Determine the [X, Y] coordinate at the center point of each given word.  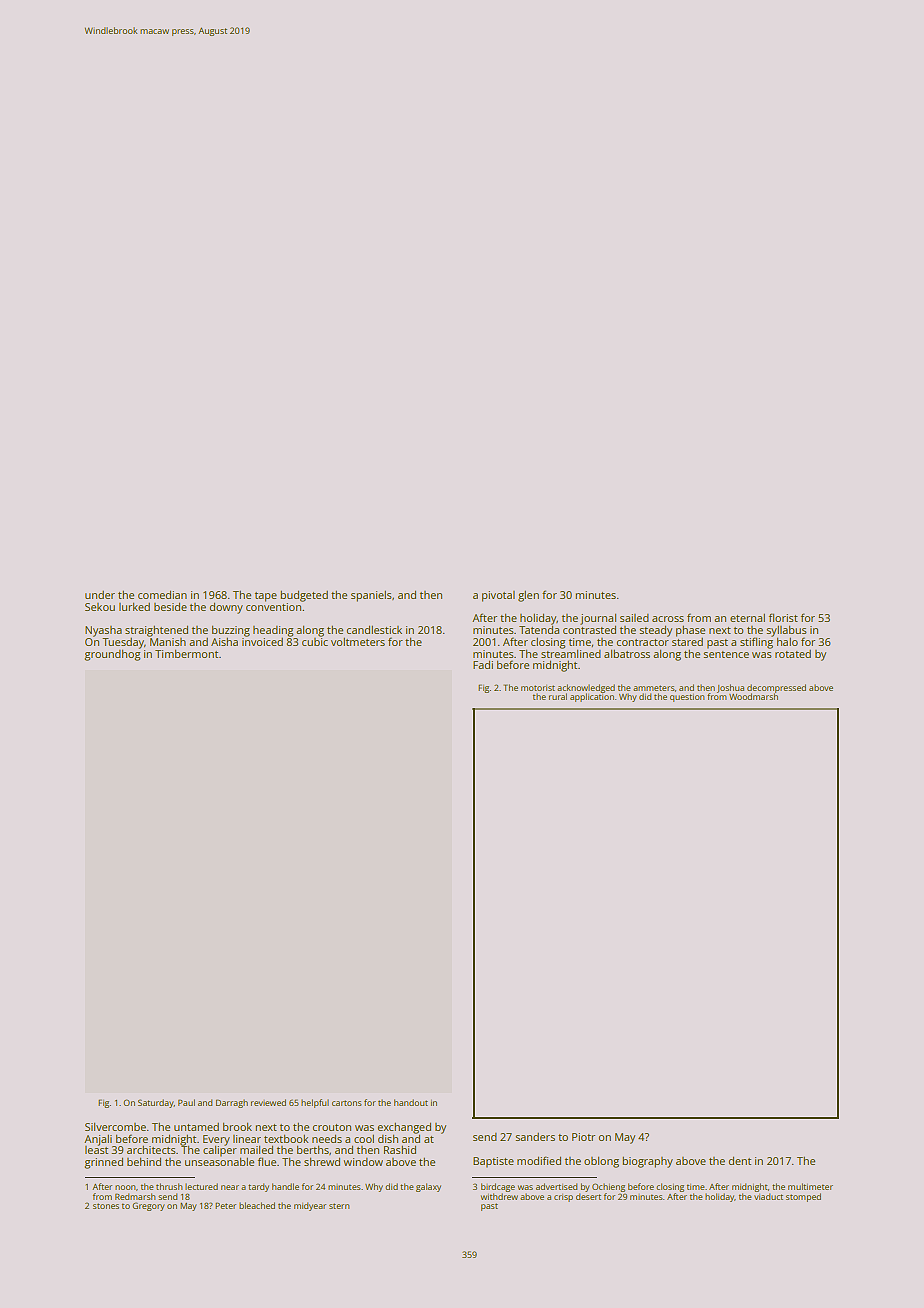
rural [558, 696]
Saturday [156, 1103]
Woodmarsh [753, 696]
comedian [162, 594]
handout [411, 1102]
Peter [225, 1205]
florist [783, 617]
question [687, 698]
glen [528, 596]
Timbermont [186, 653]
